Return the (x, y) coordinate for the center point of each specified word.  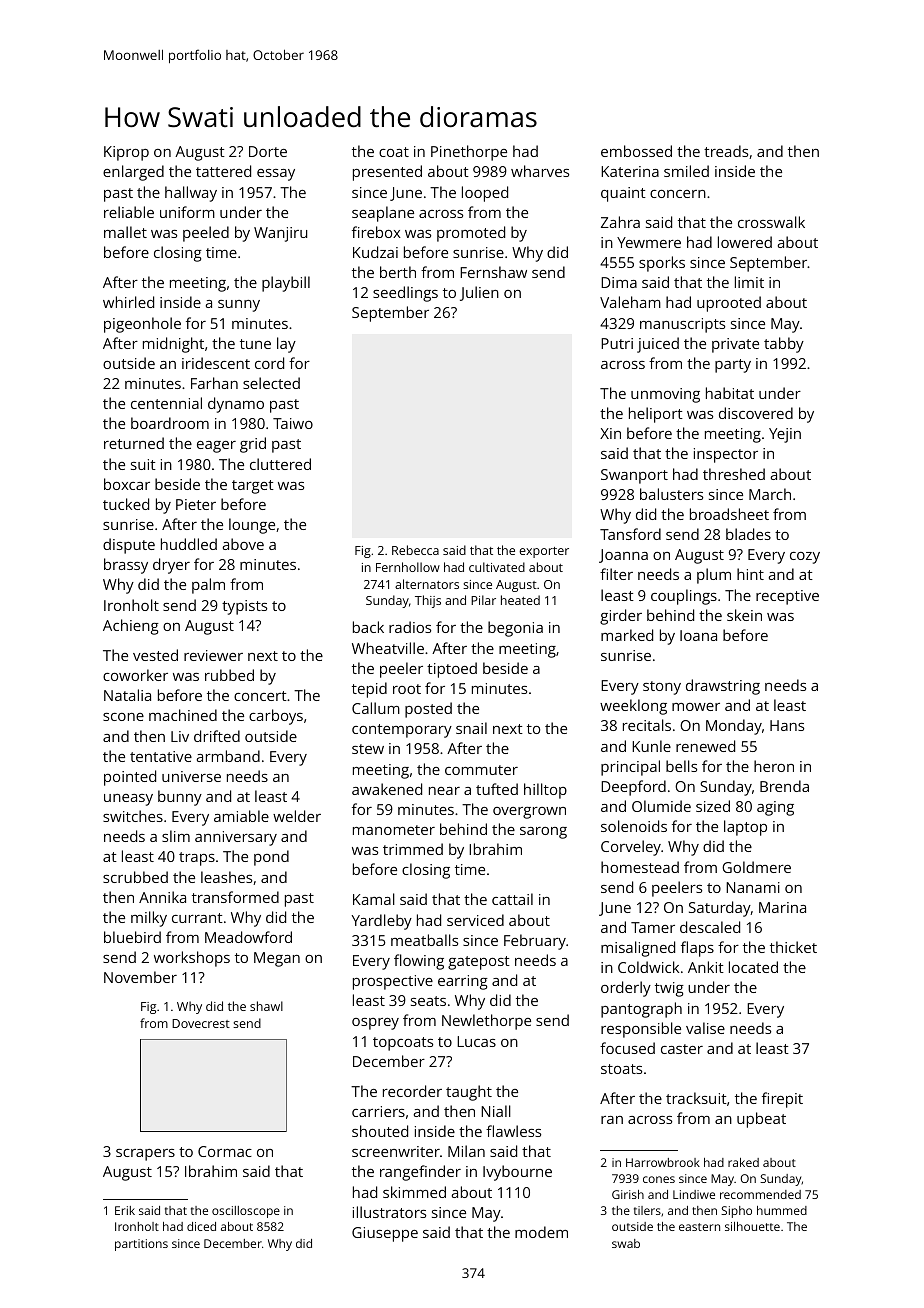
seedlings (405, 294)
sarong (543, 833)
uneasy (128, 800)
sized (713, 806)
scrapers (145, 1155)
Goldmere (756, 867)
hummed (782, 1210)
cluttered (280, 464)
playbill (286, 284)
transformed (235, 897)
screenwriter (396, 1151)
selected (271, 383)
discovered (756, 413)
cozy (805, 558)
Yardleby (382, 922)
